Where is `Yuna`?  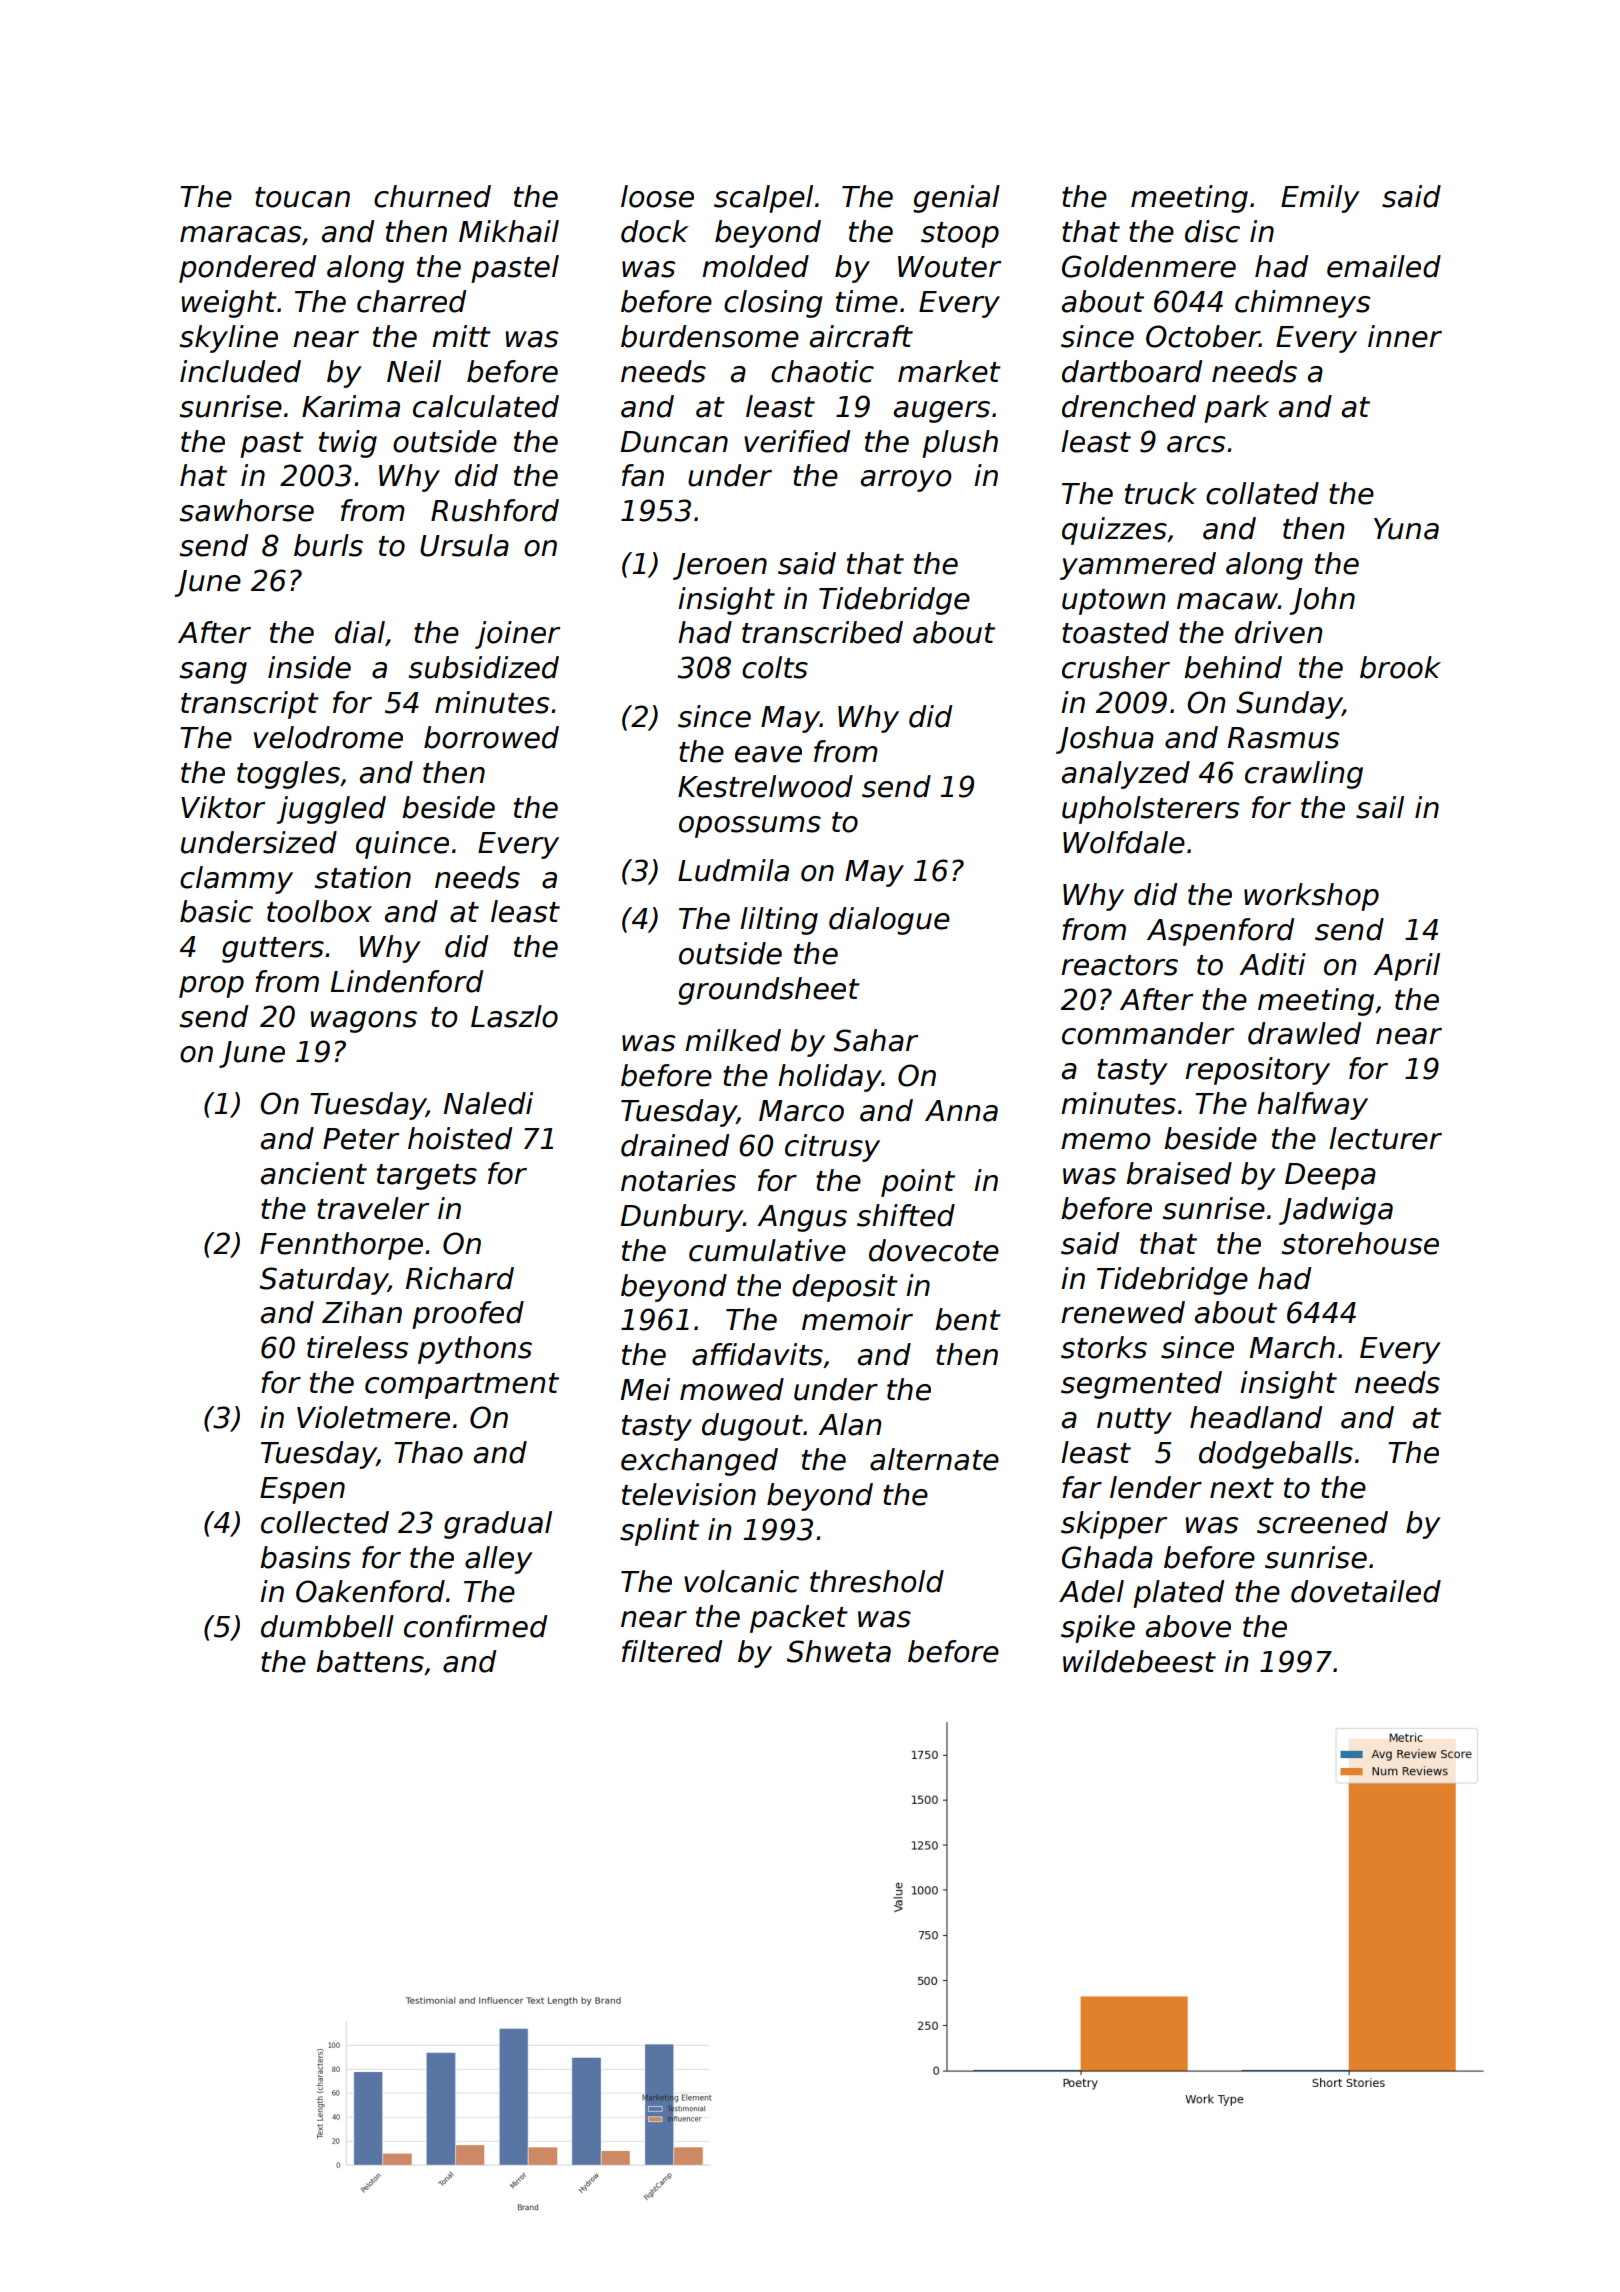 Yuna is located at coordinates (1406, 529).
